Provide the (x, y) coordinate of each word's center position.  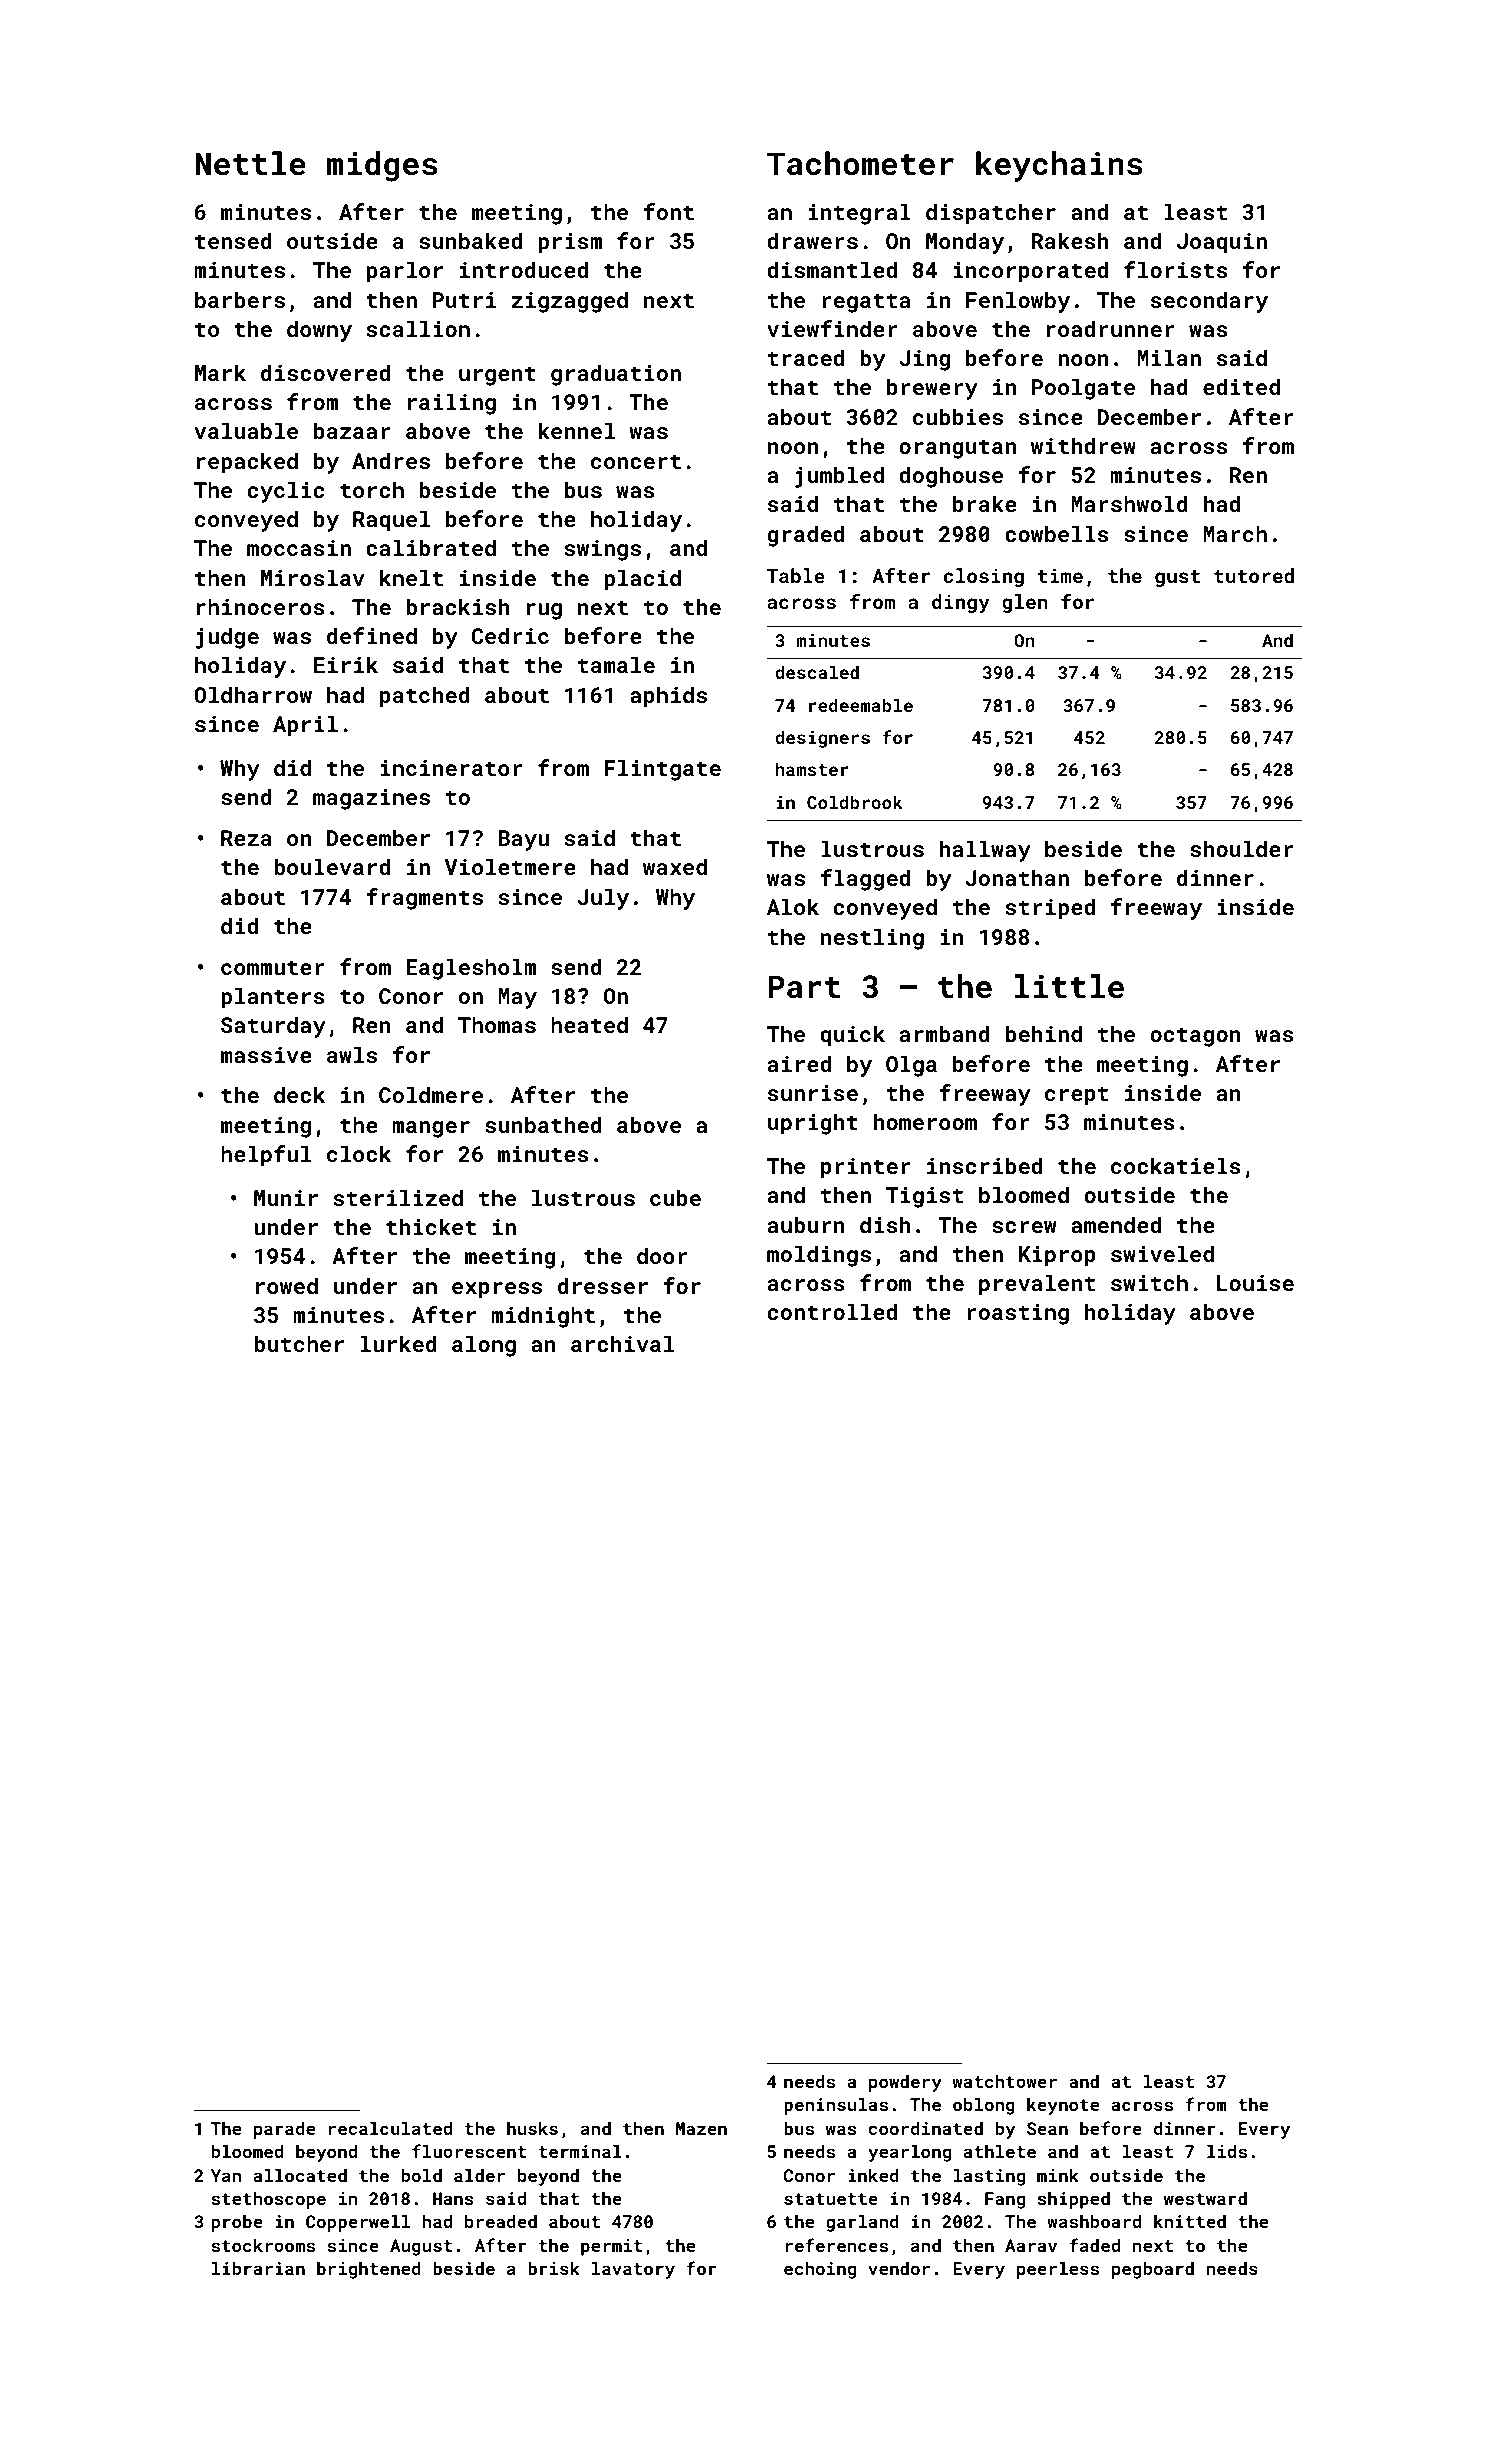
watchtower (1004, 2081)
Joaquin (1222, 243)
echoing (820, 2270)
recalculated (390, 2128)
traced (806, 357)
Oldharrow (253, 694)
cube (675, 1197)
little (1069, 986)
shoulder (1242, 848)
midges (382, 166)
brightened (369, 2270)
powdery (905, 2083)
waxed (675, 866)
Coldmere (431, 1094)
